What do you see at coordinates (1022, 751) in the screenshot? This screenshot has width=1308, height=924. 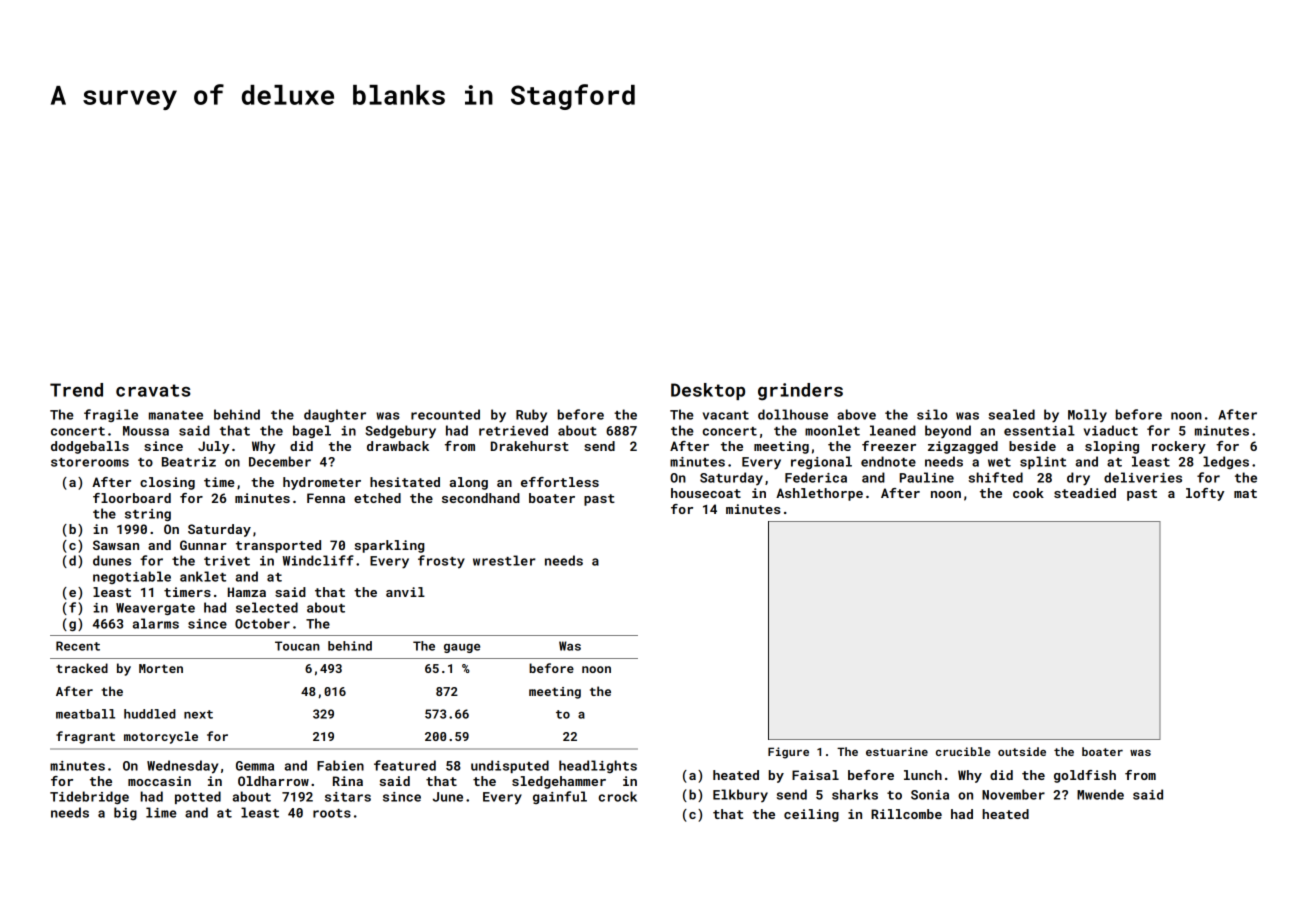 I see `outside` at bounding box center [1022, 751].
